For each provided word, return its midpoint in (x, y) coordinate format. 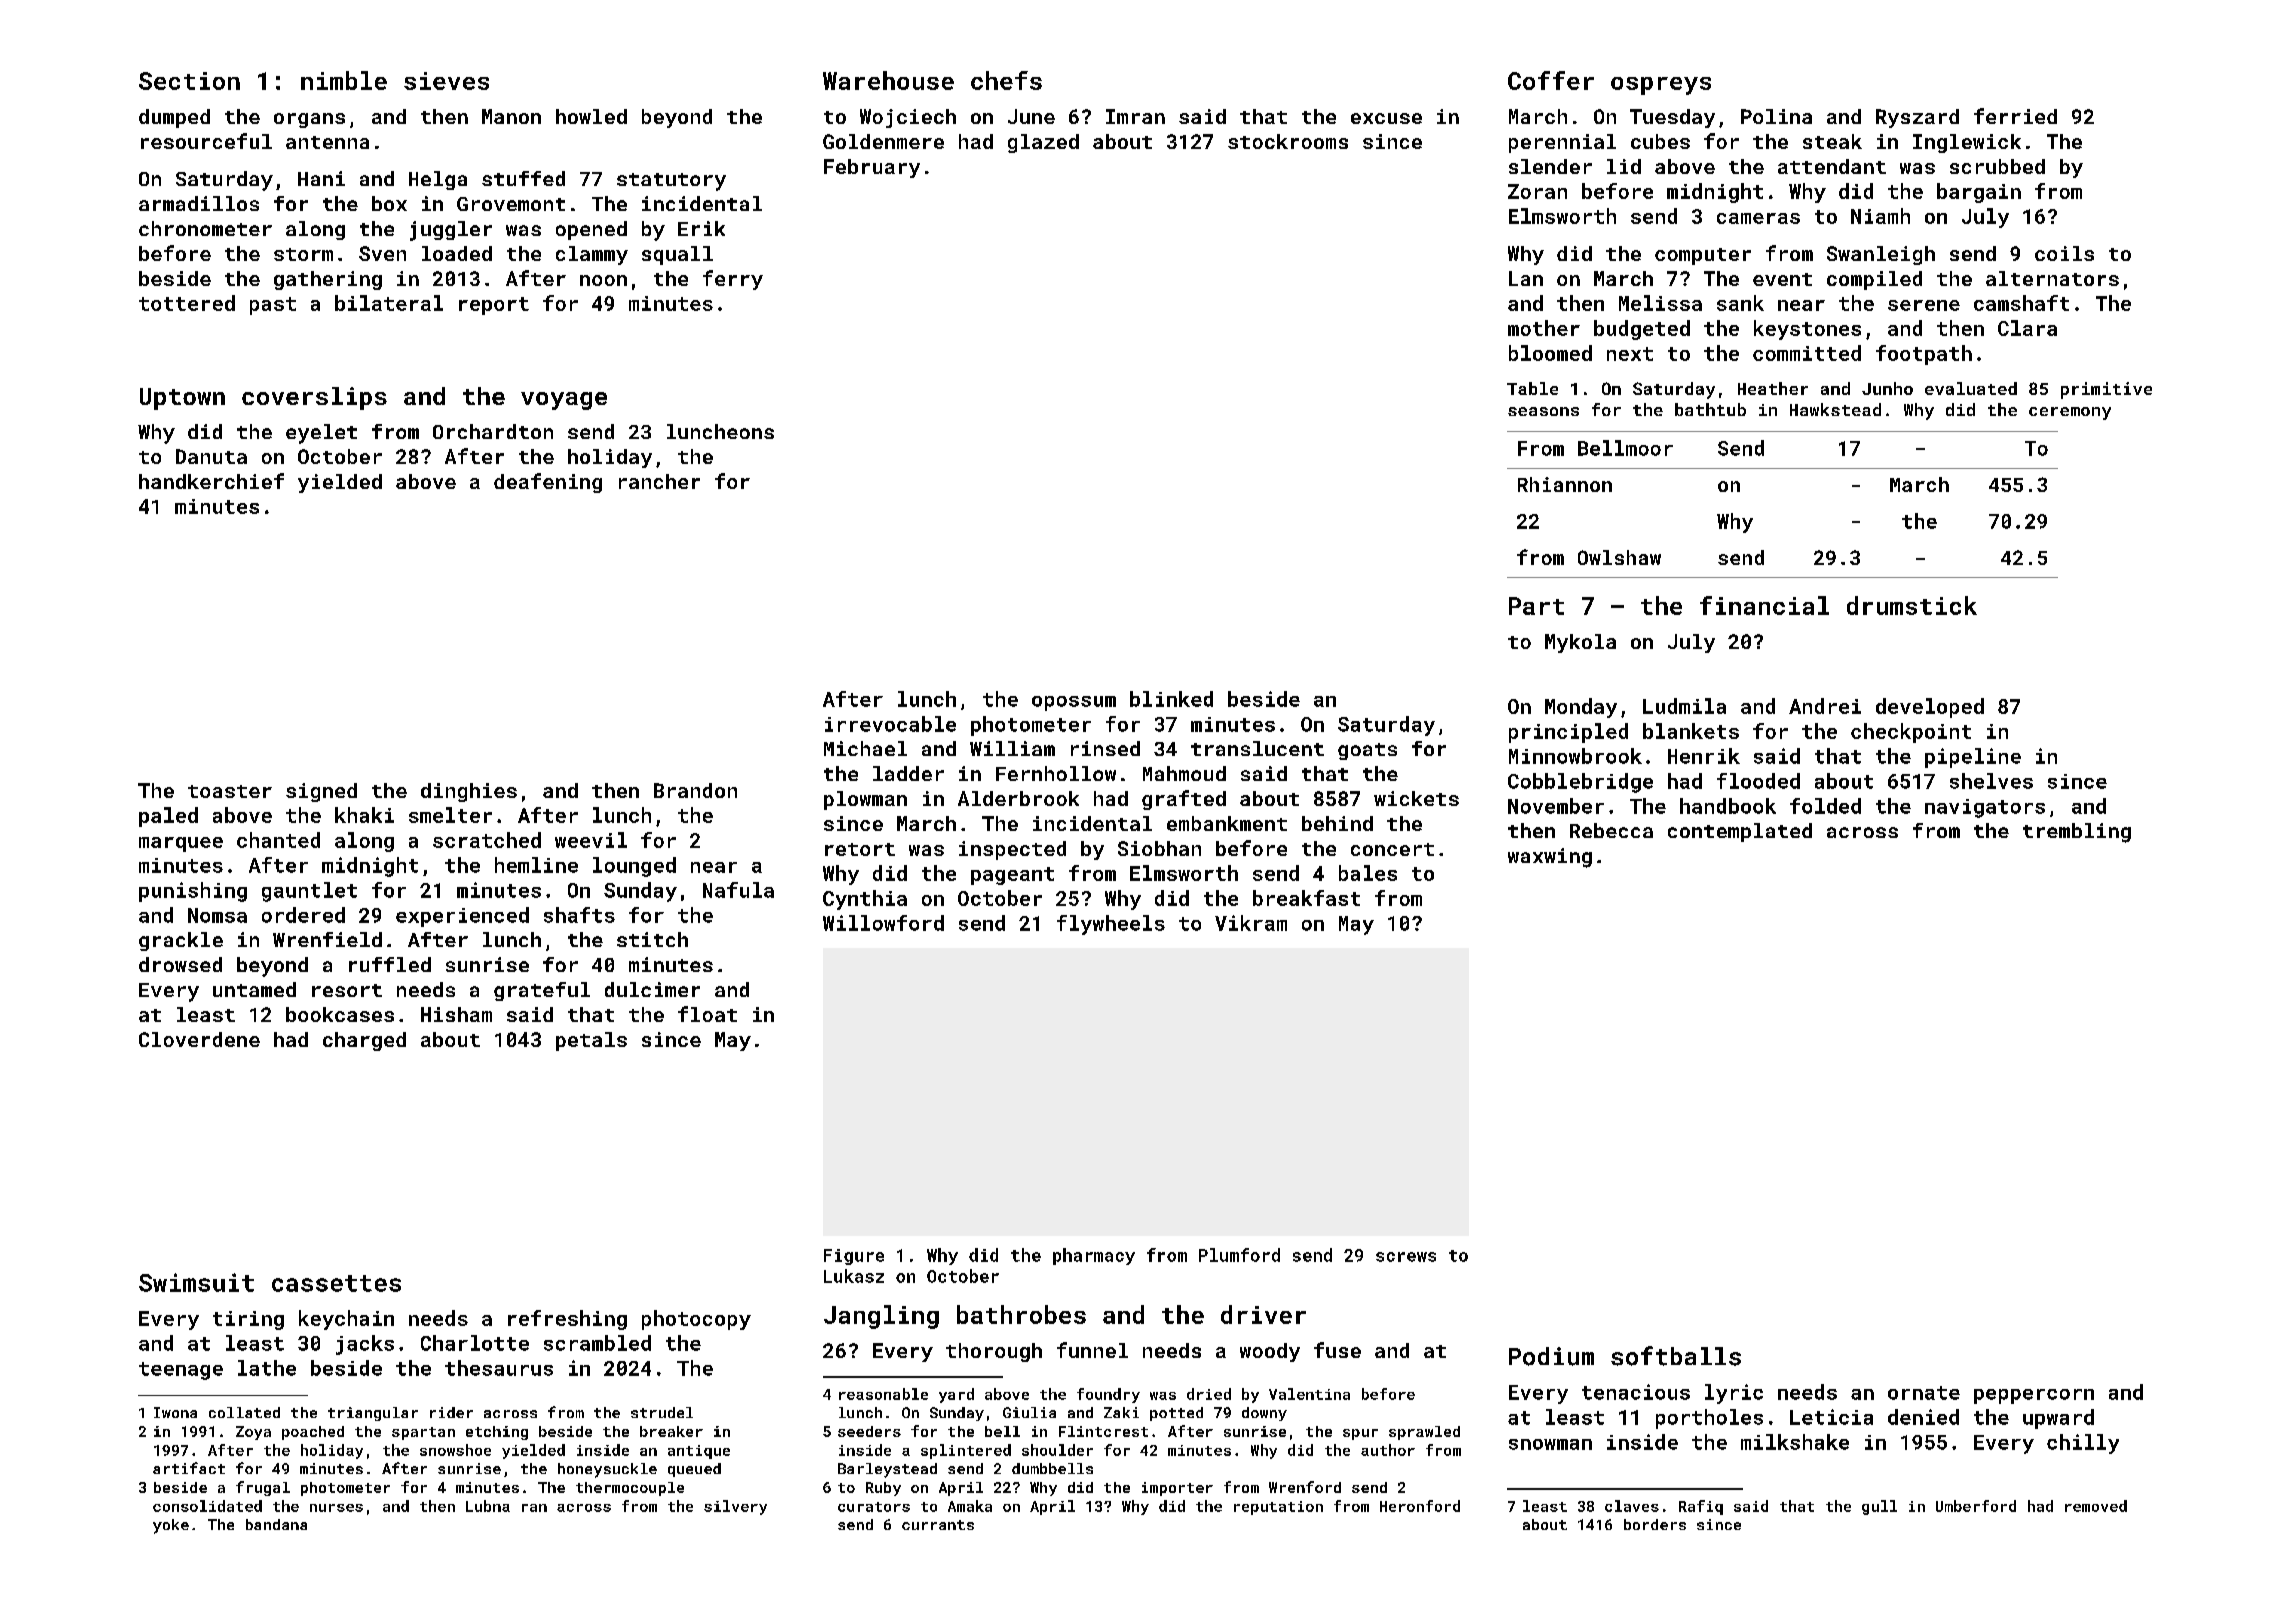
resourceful (206, 141)
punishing (193, 892)
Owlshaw (1619, 557)
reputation (1278, 1508)
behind (1337, 823)
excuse (1386, 118)
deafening (548, 483)
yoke (171, 1526)
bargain (1979, 193)
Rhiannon (1565, 484)
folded (1825, 806)
